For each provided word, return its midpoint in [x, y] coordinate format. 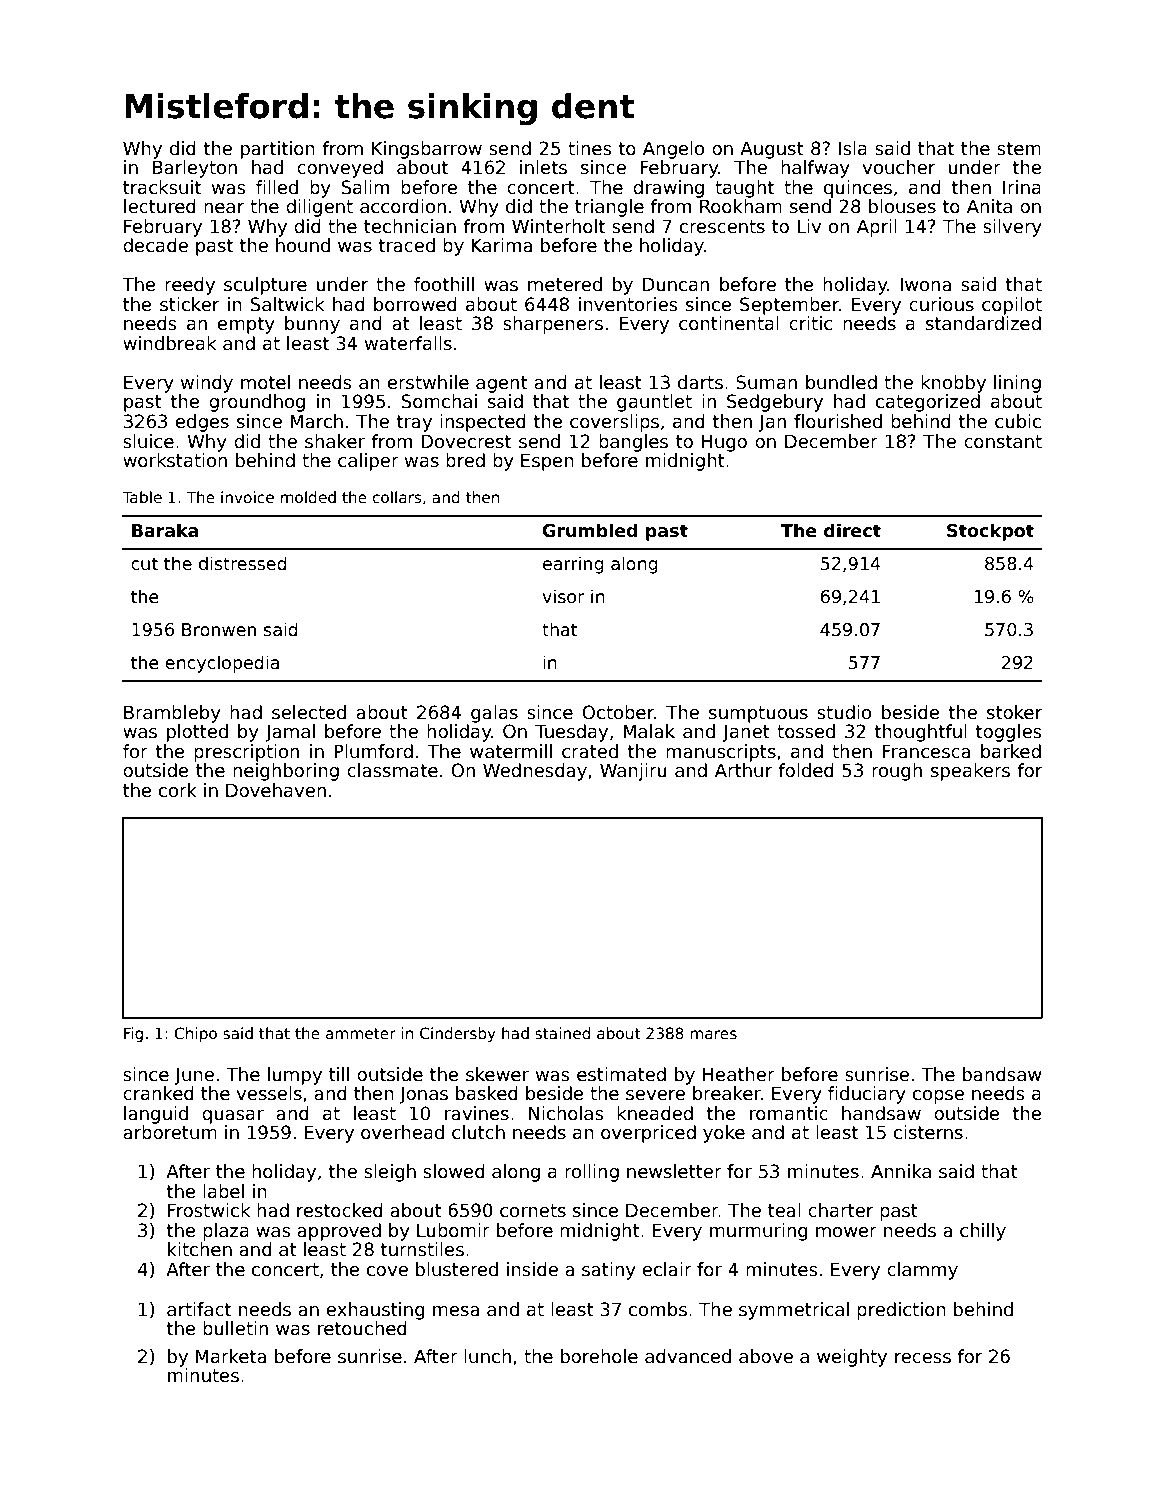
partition [278, 150]
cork [178, 790]
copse [938, 1097]
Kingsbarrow [427, 150]
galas [494, 714]
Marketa [231, 1356]
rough [897, 772]
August [772, 150]
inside [532, 1269]
